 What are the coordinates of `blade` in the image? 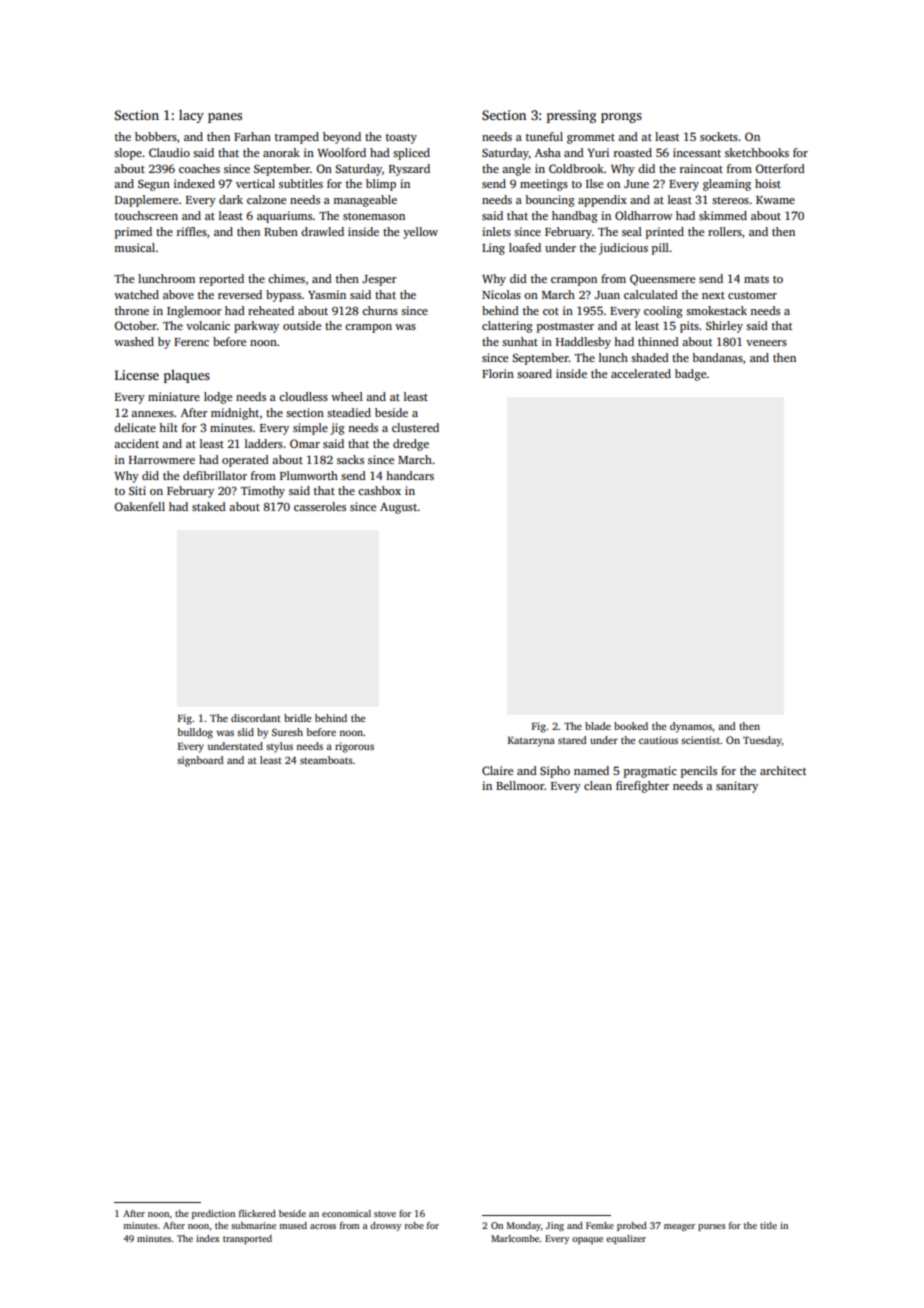 It's located at (598, 726).
